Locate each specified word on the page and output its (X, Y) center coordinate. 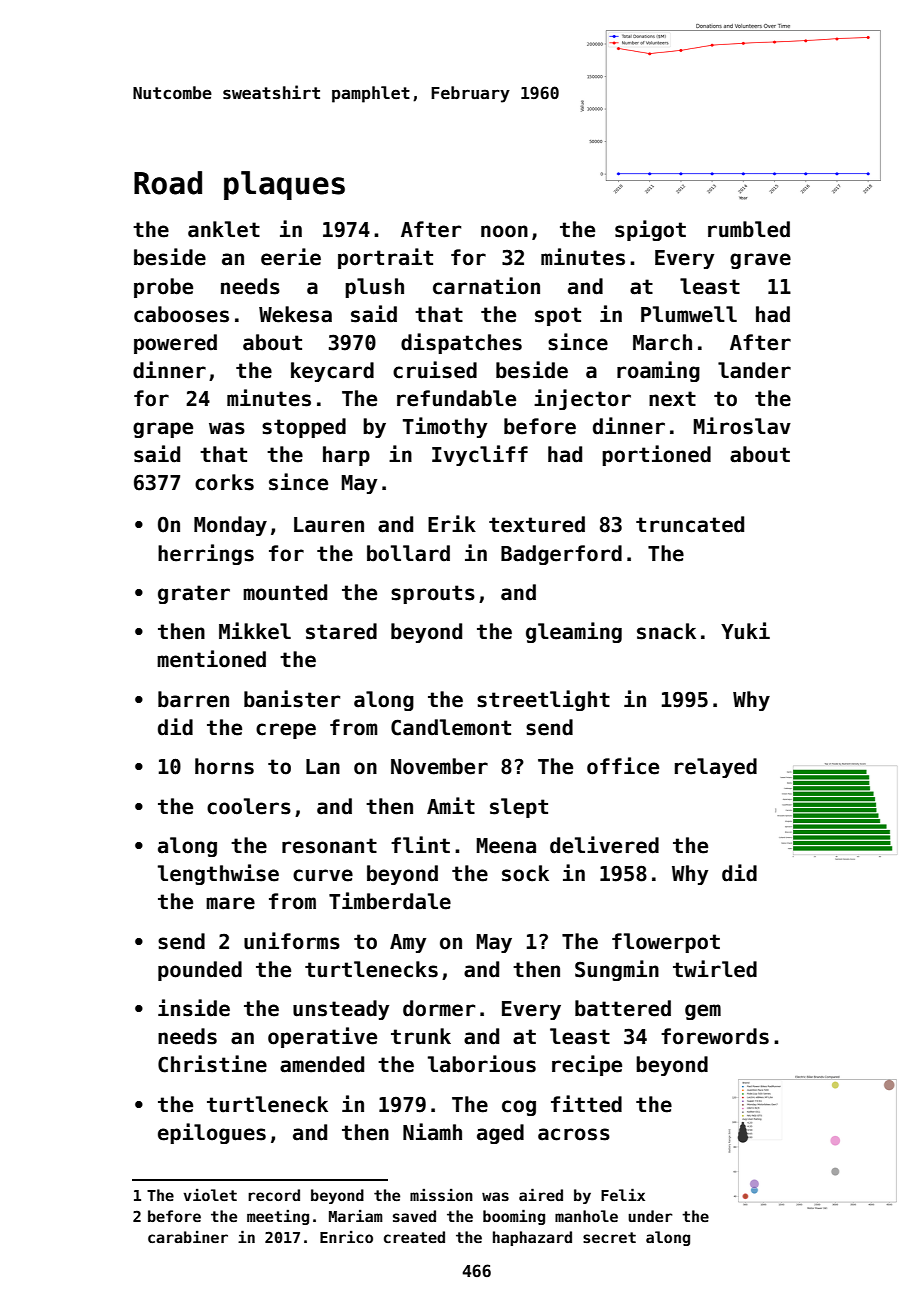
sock (525, 873)
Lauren (329, 525)
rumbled (749, 229)
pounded (200, 971)
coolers (249, 806)
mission (441, 1194)
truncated (690, 524)
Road (168, 183)
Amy (408, 943)
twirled (715, 969)
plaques (284, 185)
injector (582, 399)
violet (210, 1194)
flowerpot (666, 943)
